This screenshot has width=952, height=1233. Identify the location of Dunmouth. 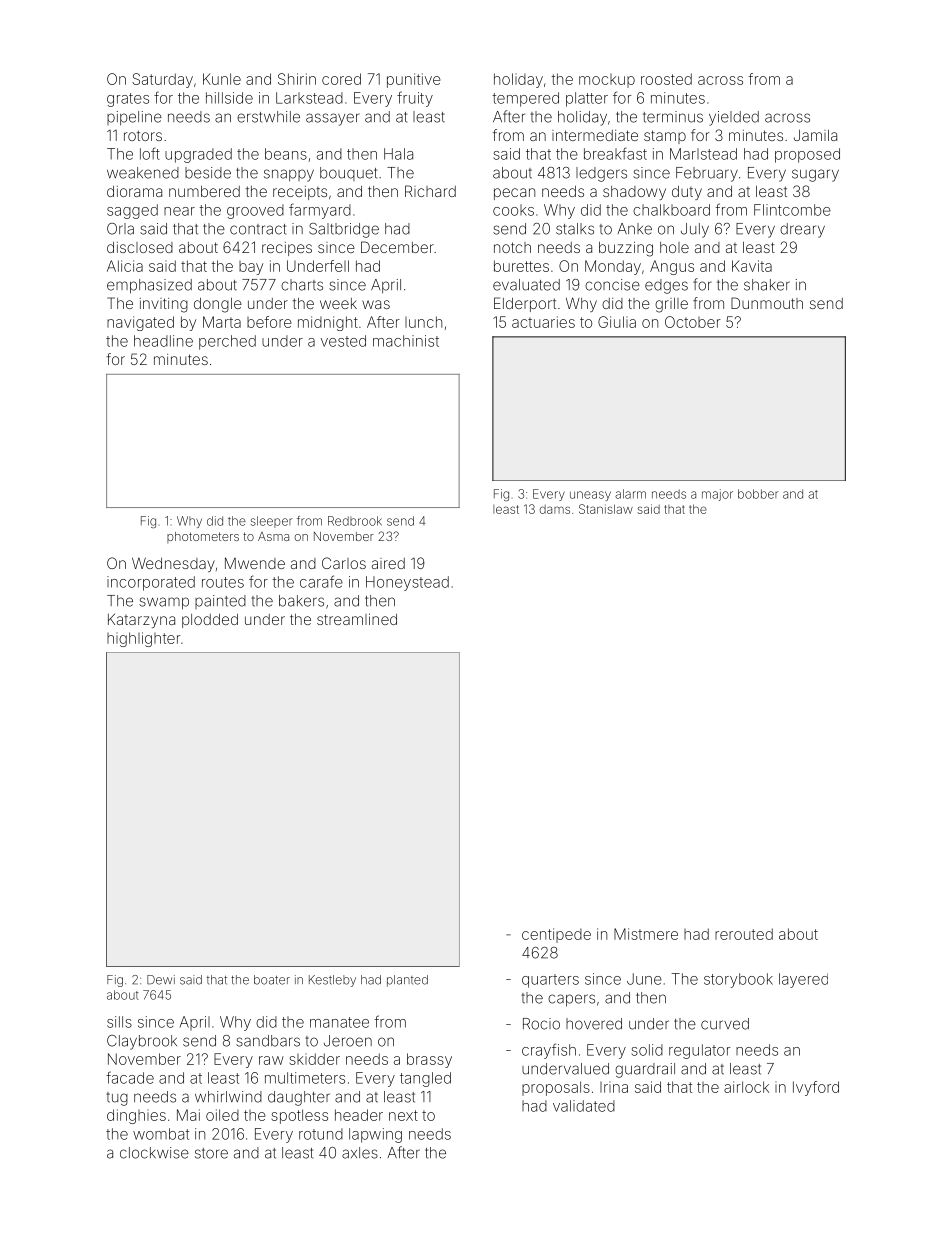
(767, 303).
